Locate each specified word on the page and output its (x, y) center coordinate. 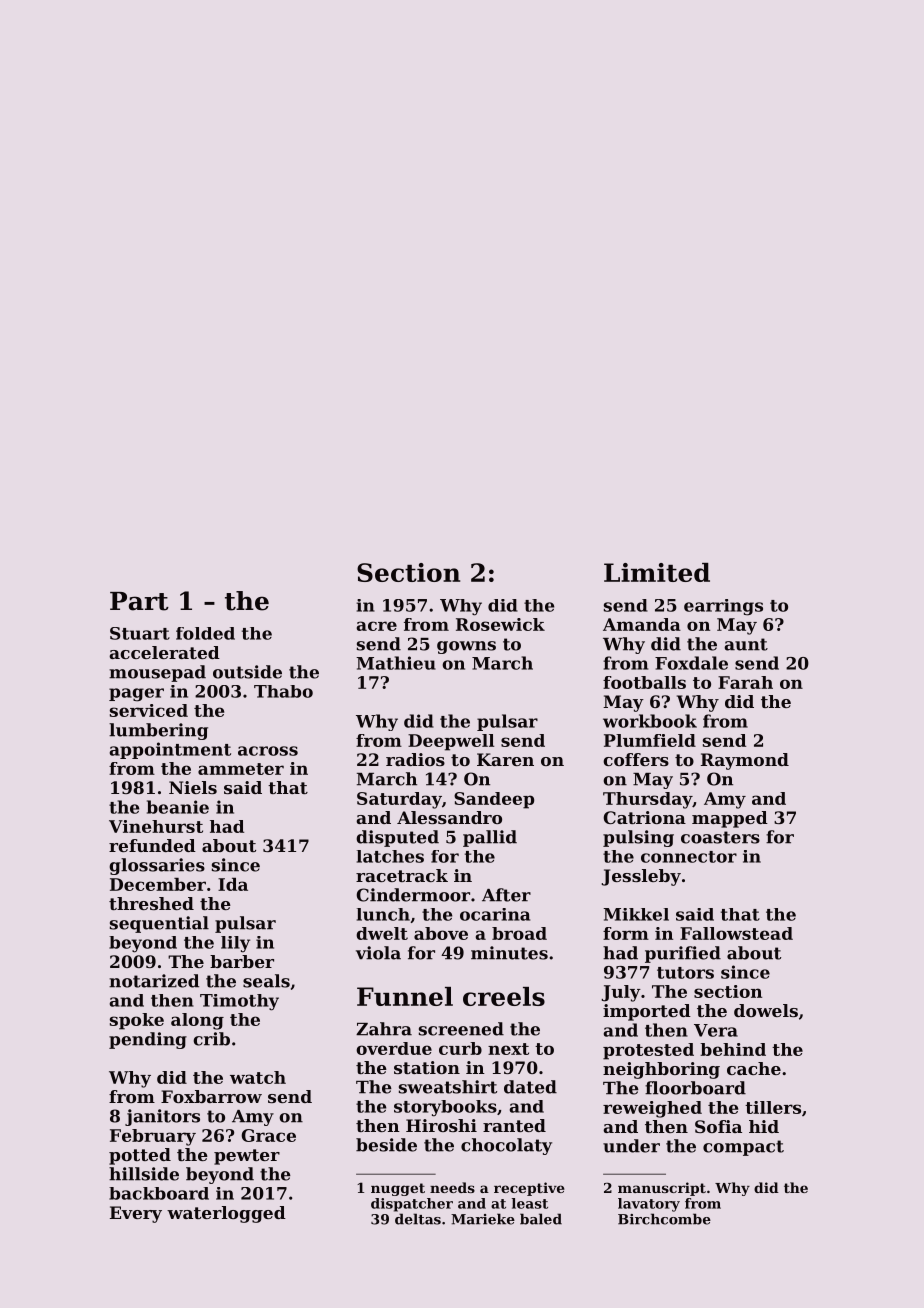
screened (461, 1029)
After (506, 895)
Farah (745, 682)
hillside (144, 1174)
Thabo (283, 691)
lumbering (158, 731)
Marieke (483, 1219)
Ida (233, 884)
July (621, 993)
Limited (657, 572)
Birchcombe (664, 1219)
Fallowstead (736, 933)
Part (139, 601)
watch (258, 1077)
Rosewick (500, 624)
